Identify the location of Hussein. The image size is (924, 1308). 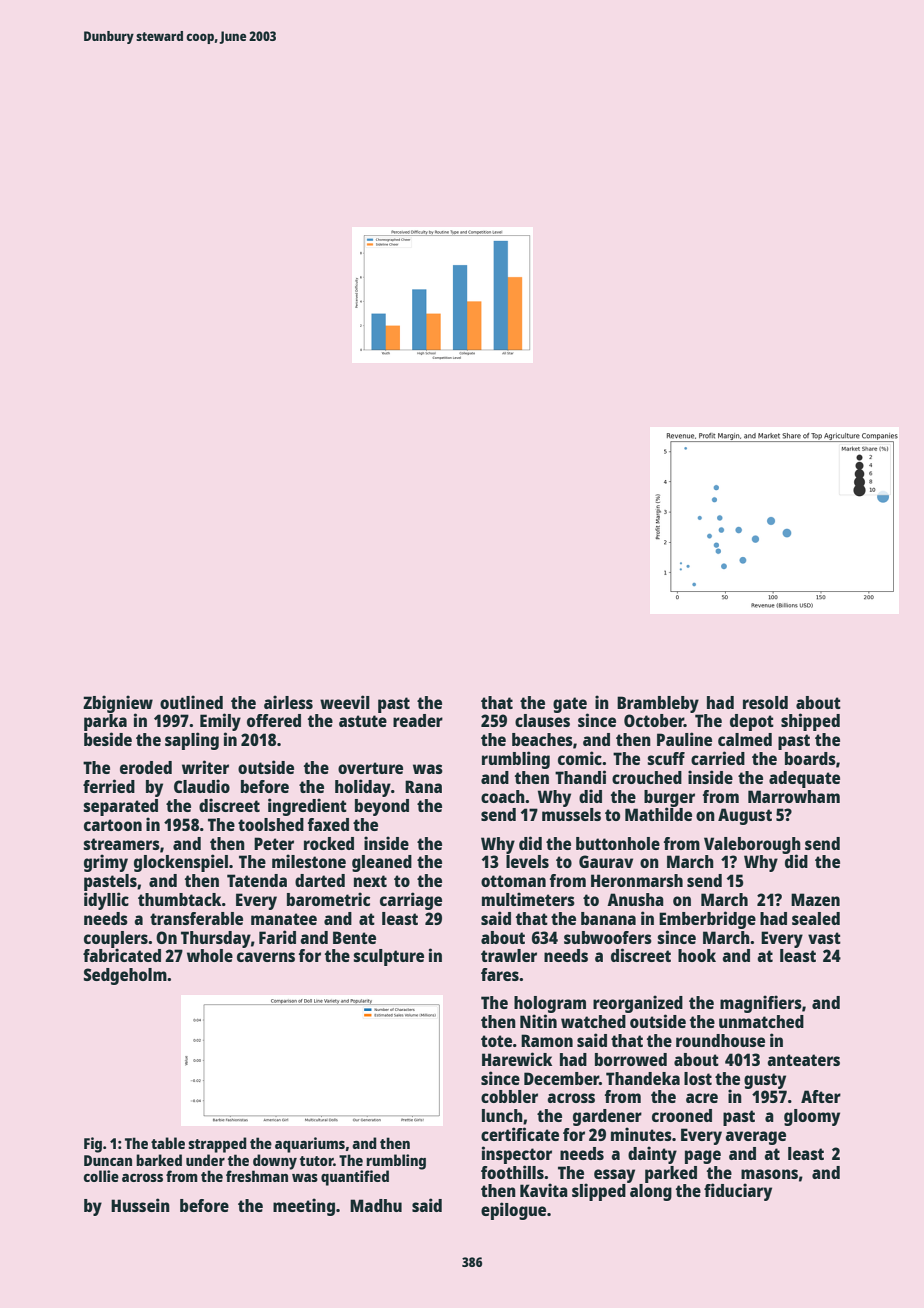
(140, 1205).
